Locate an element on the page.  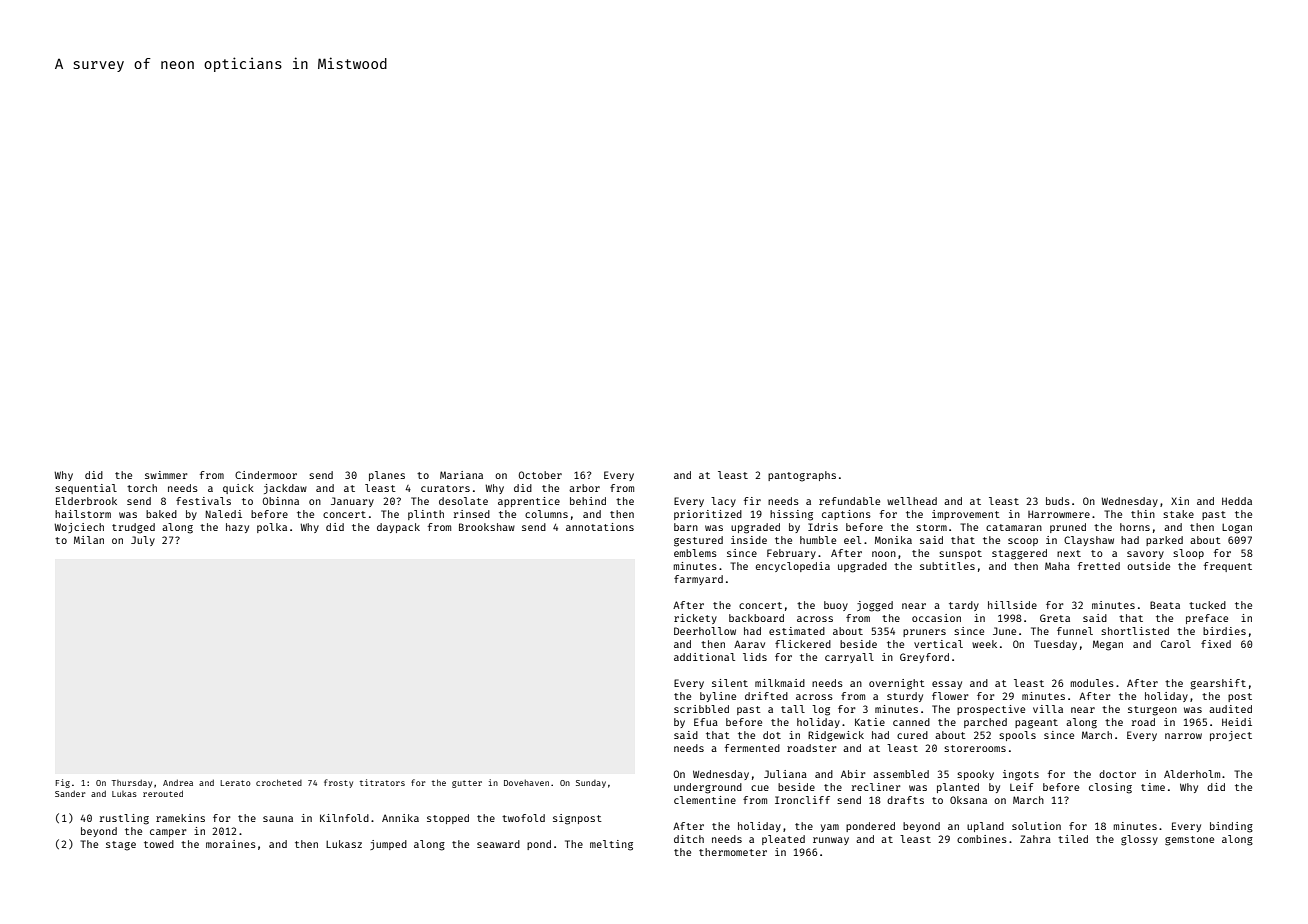
rickety is located at coordinates (695, 619).
